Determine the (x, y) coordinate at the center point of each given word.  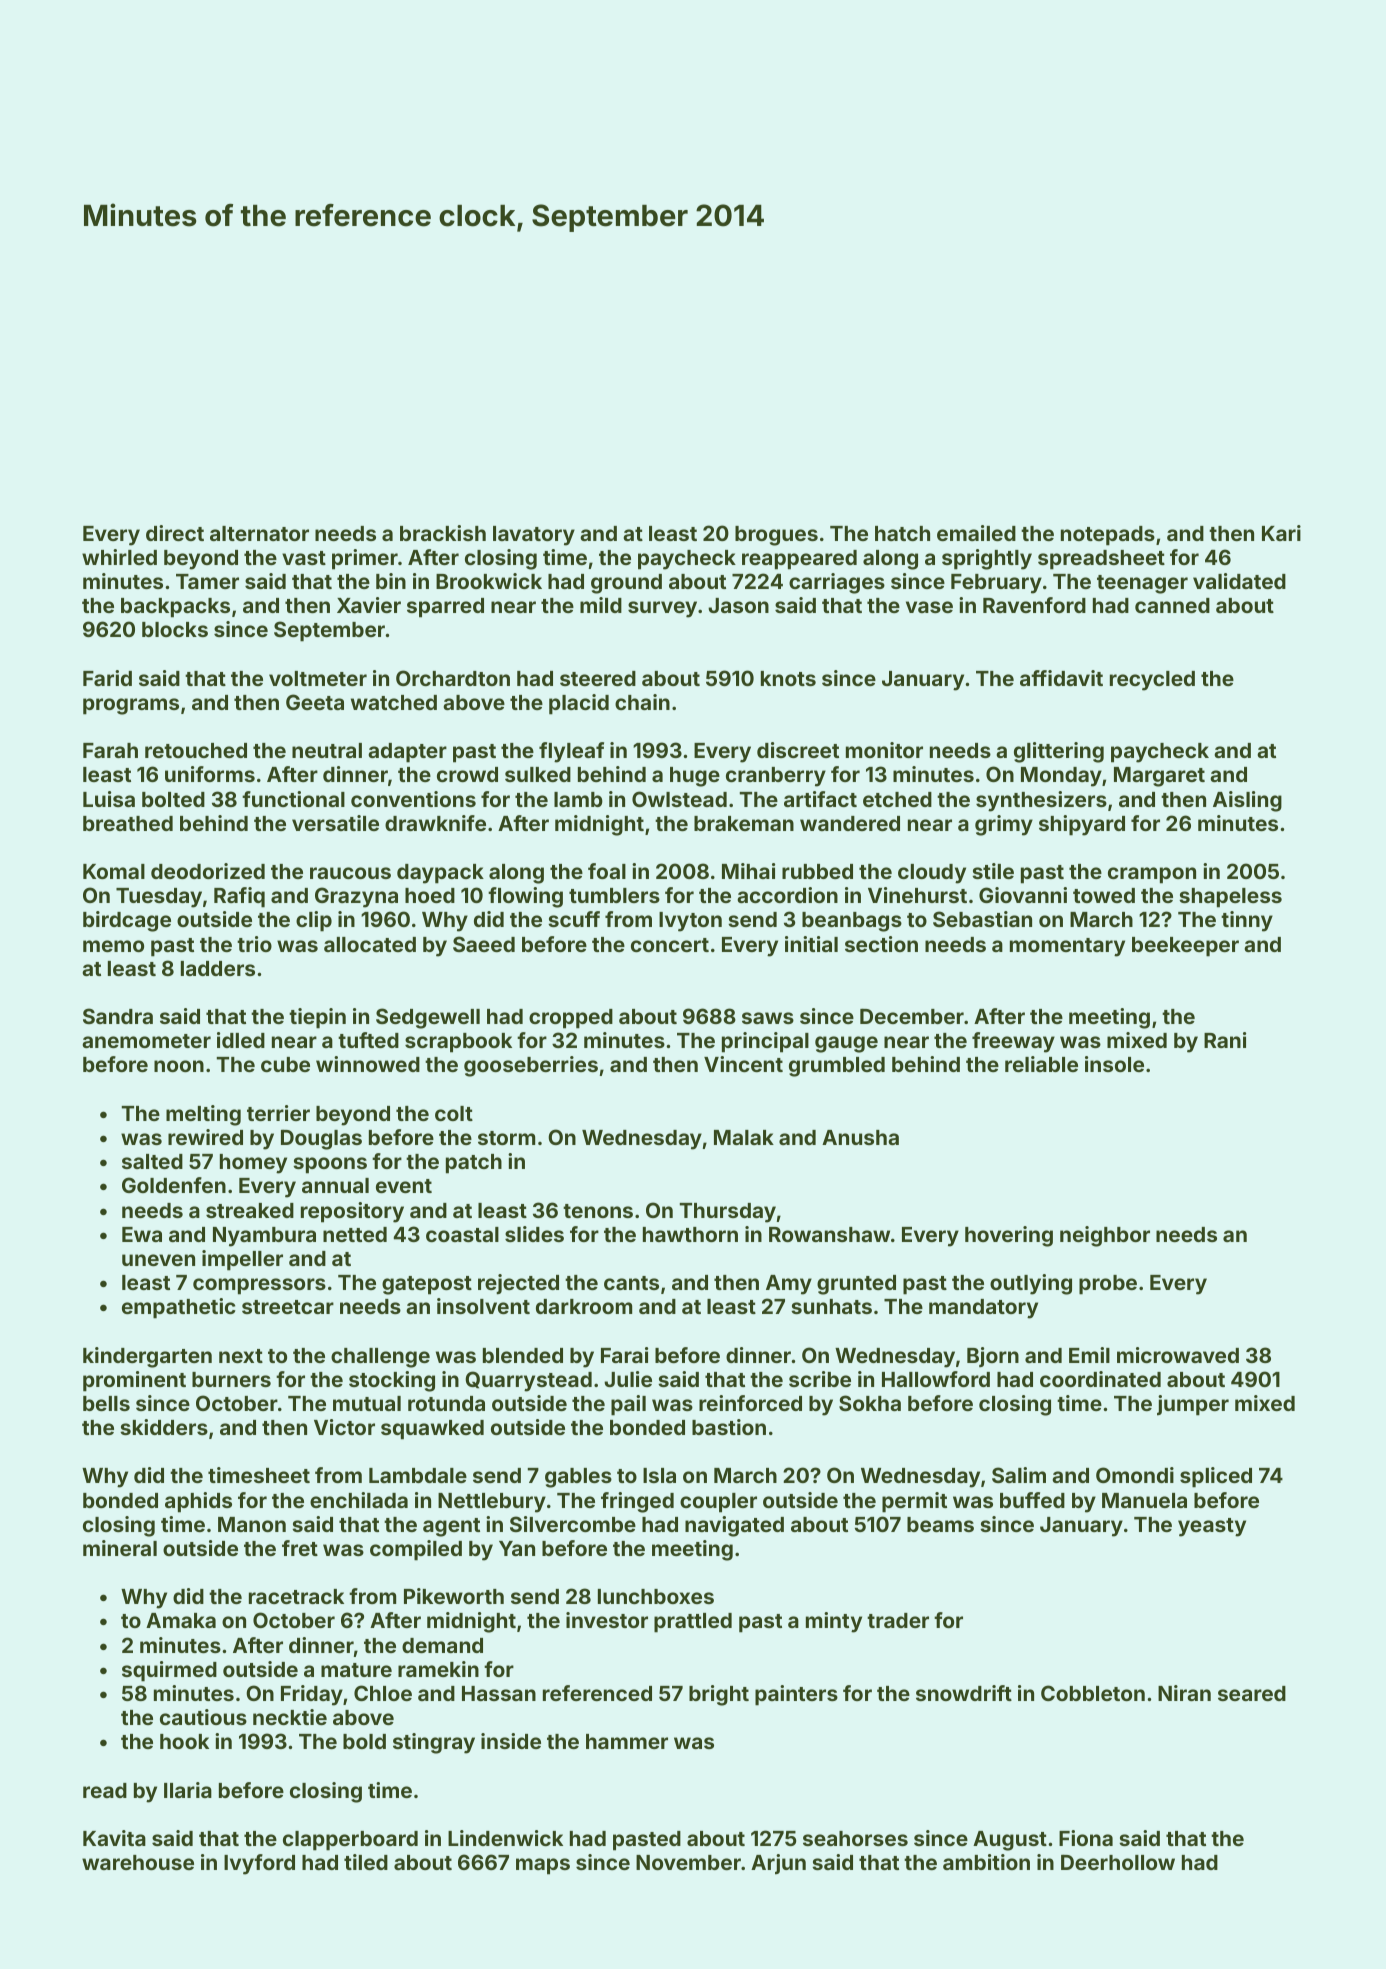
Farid (107, 678)
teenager (1142, 584)
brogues (776, 536)
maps (543, 1866)
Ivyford (259, 1864)
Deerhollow (1118, 1862)
